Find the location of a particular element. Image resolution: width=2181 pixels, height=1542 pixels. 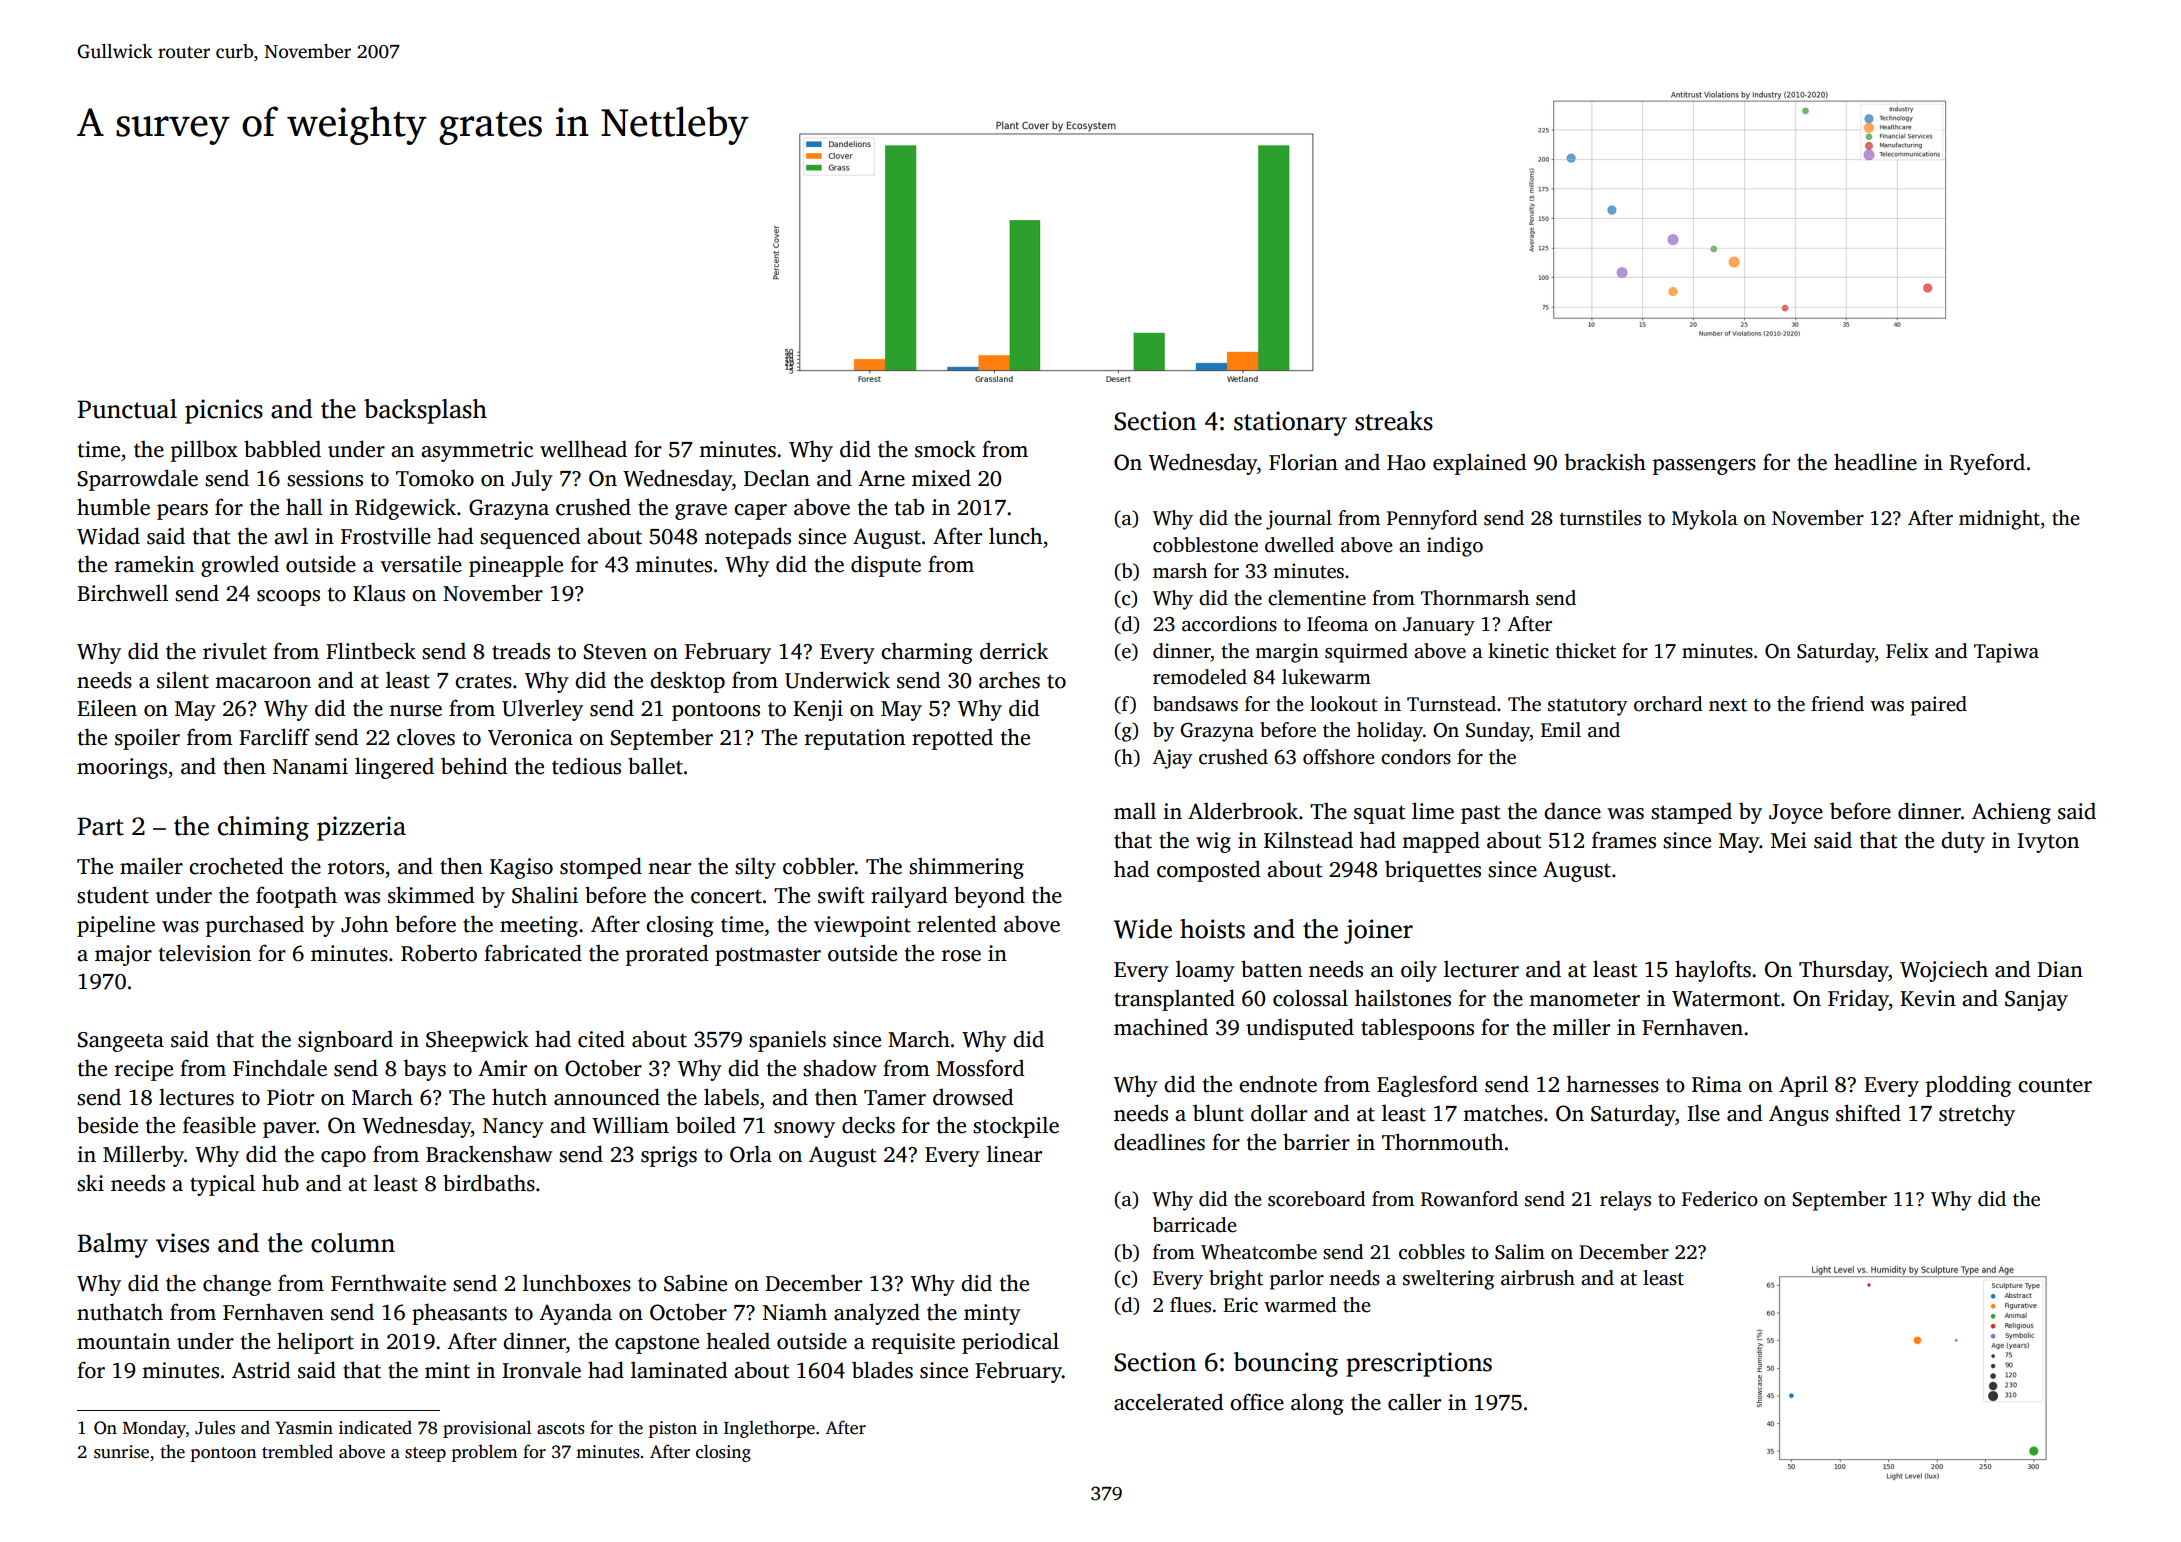

endnote is located at coordinates (1278, 1084).
